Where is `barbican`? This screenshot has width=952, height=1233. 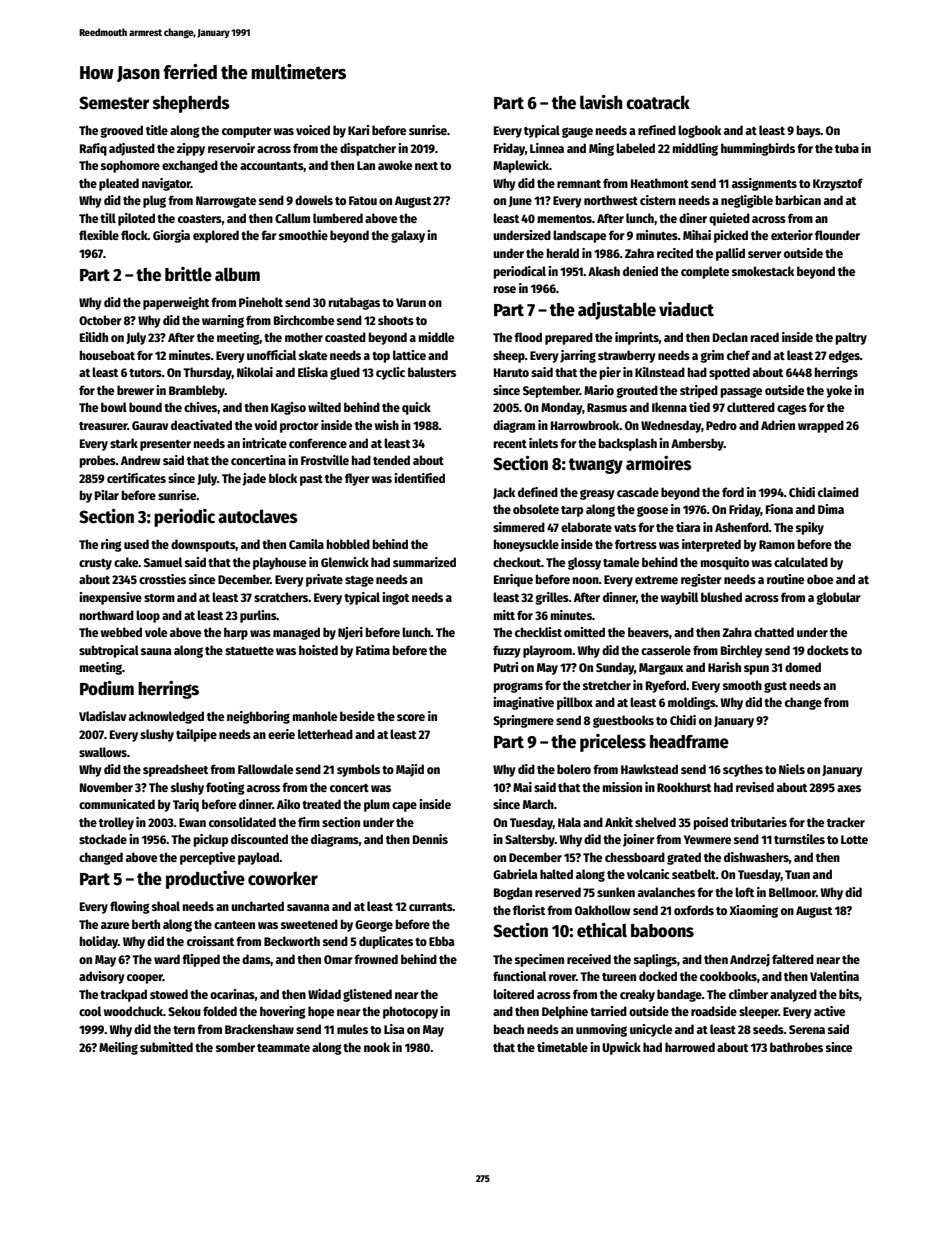 barbican is located at coordinates (798, 200).
